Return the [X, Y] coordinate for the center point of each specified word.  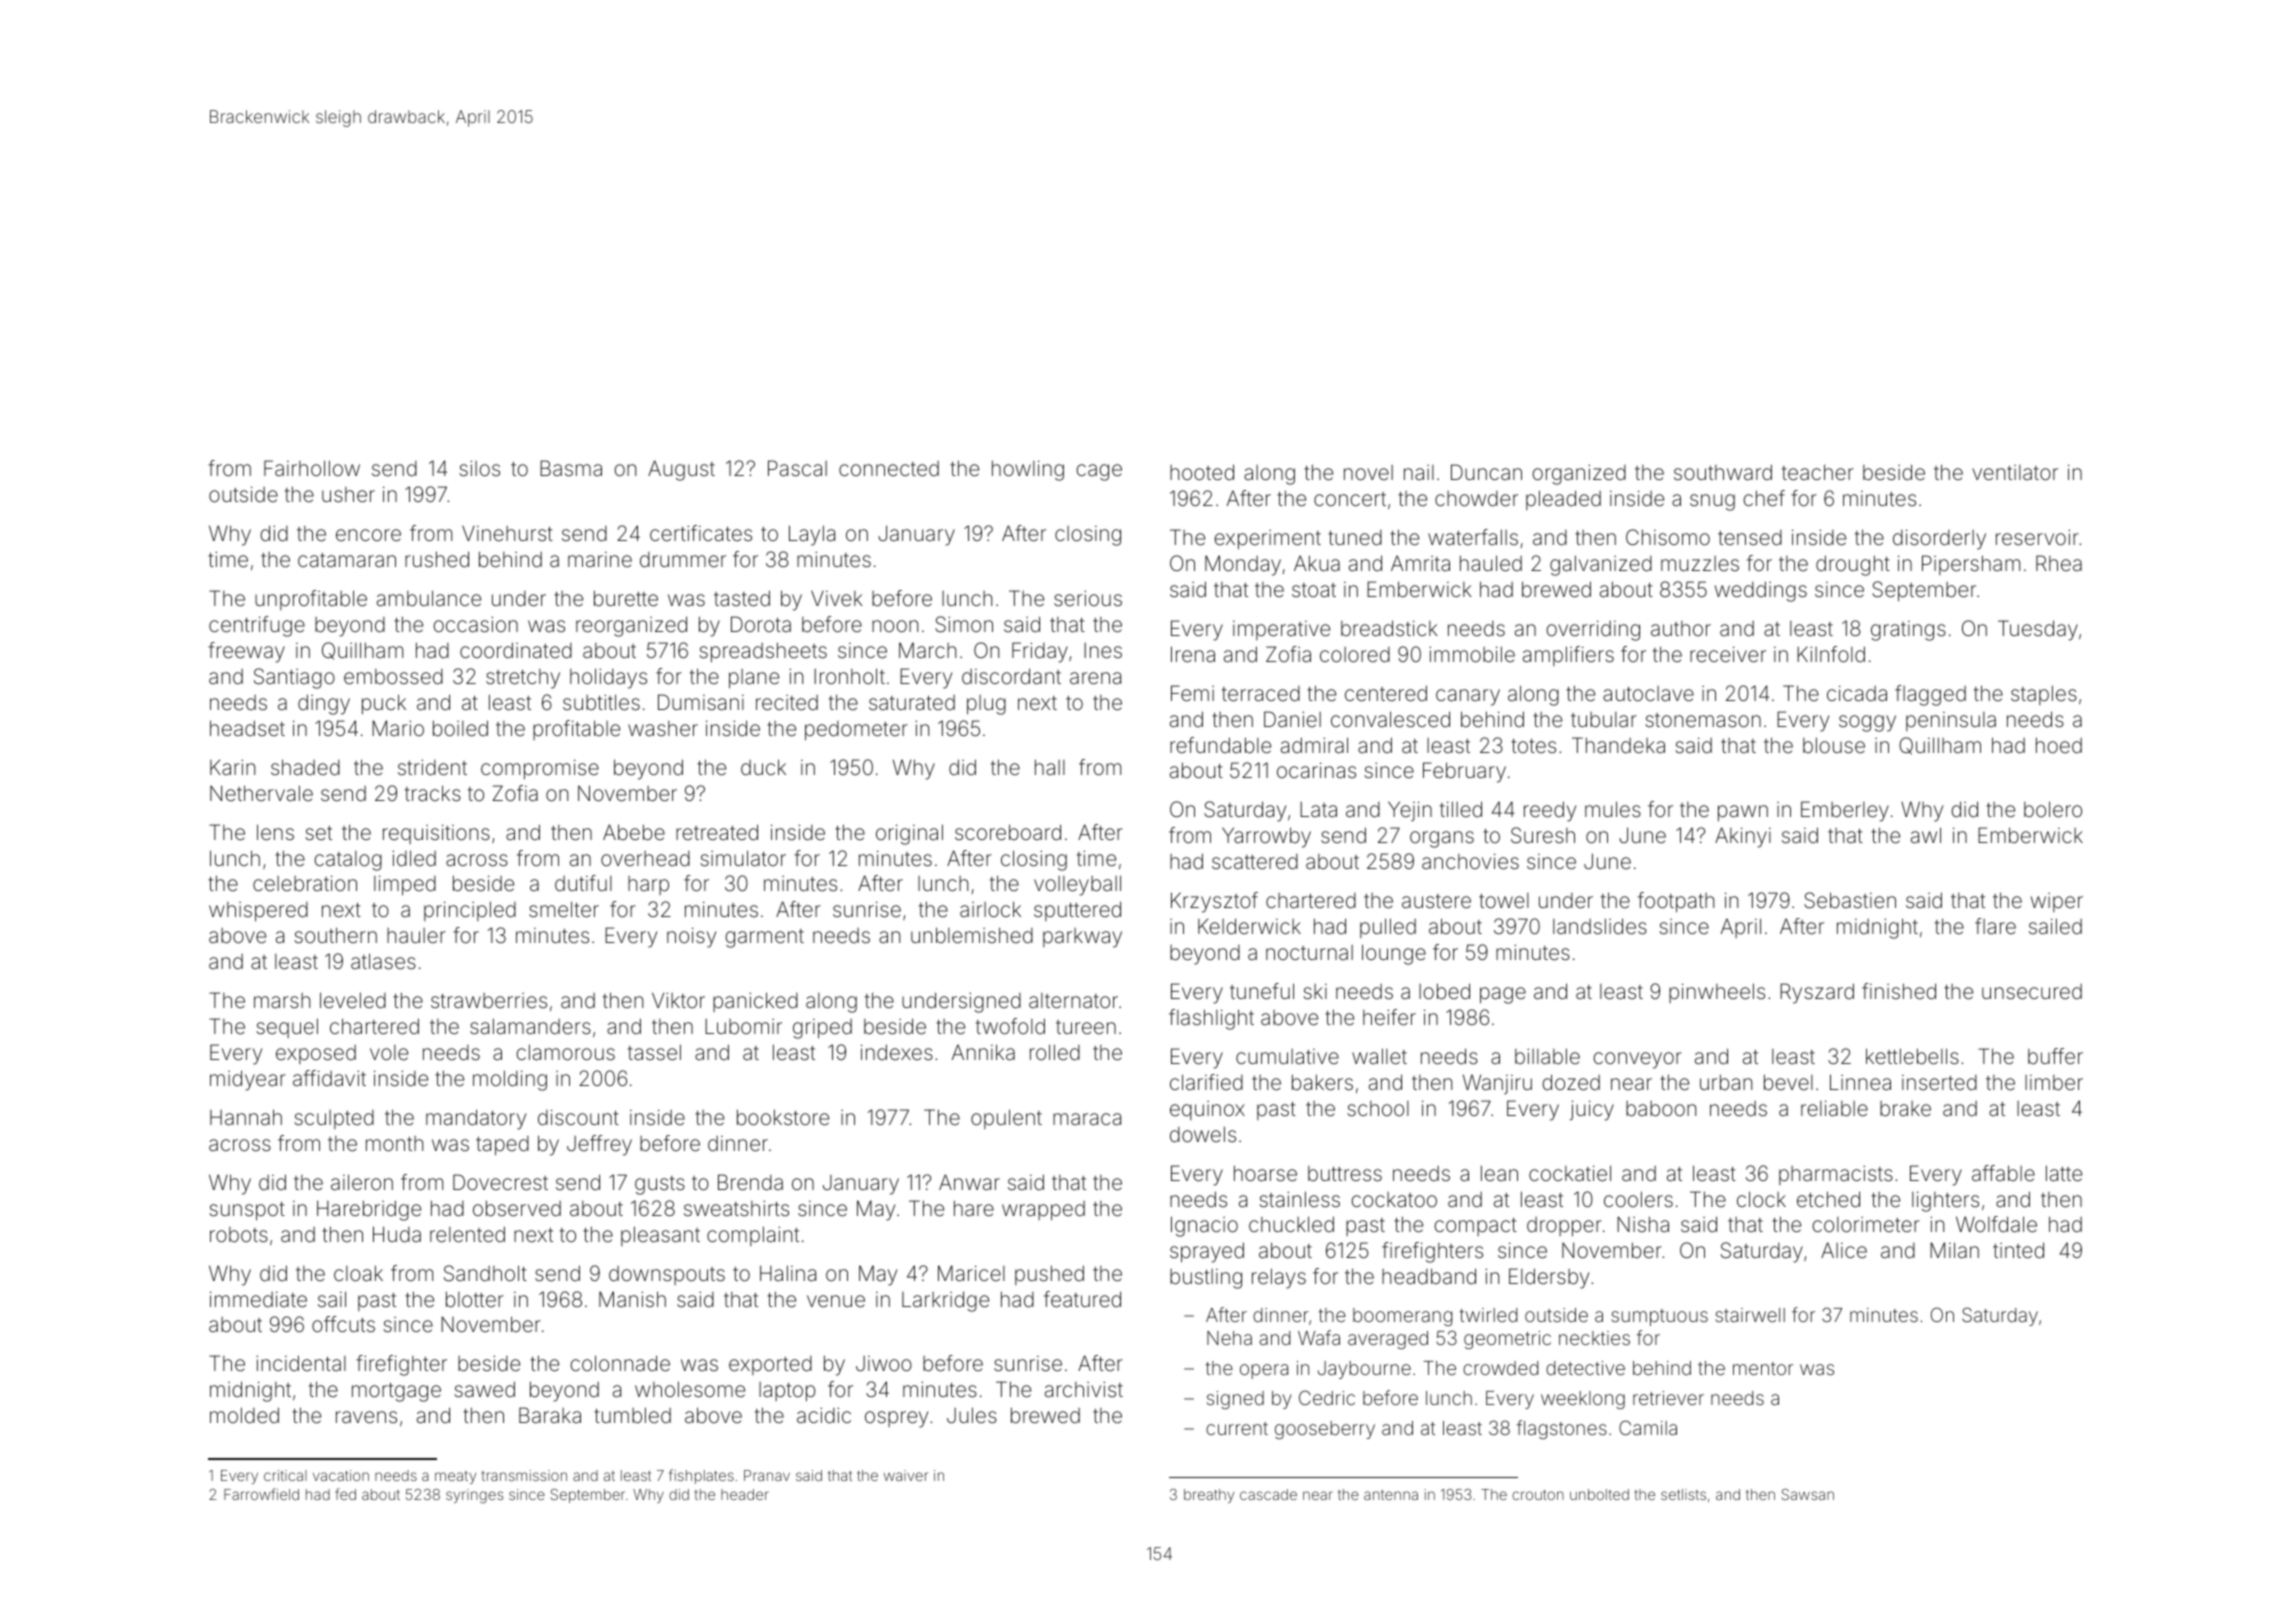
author [1681, 628]
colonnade [620, 1363]
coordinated [516, 650]
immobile [1472, 654]
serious [1088, 598]
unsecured [2032, 991]
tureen [1086, 1027]
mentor [1763, 1368]
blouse [1834, 745]
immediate [258, 1299]
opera [1264, 1371]
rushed [437, 559]
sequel [287, 1028]
